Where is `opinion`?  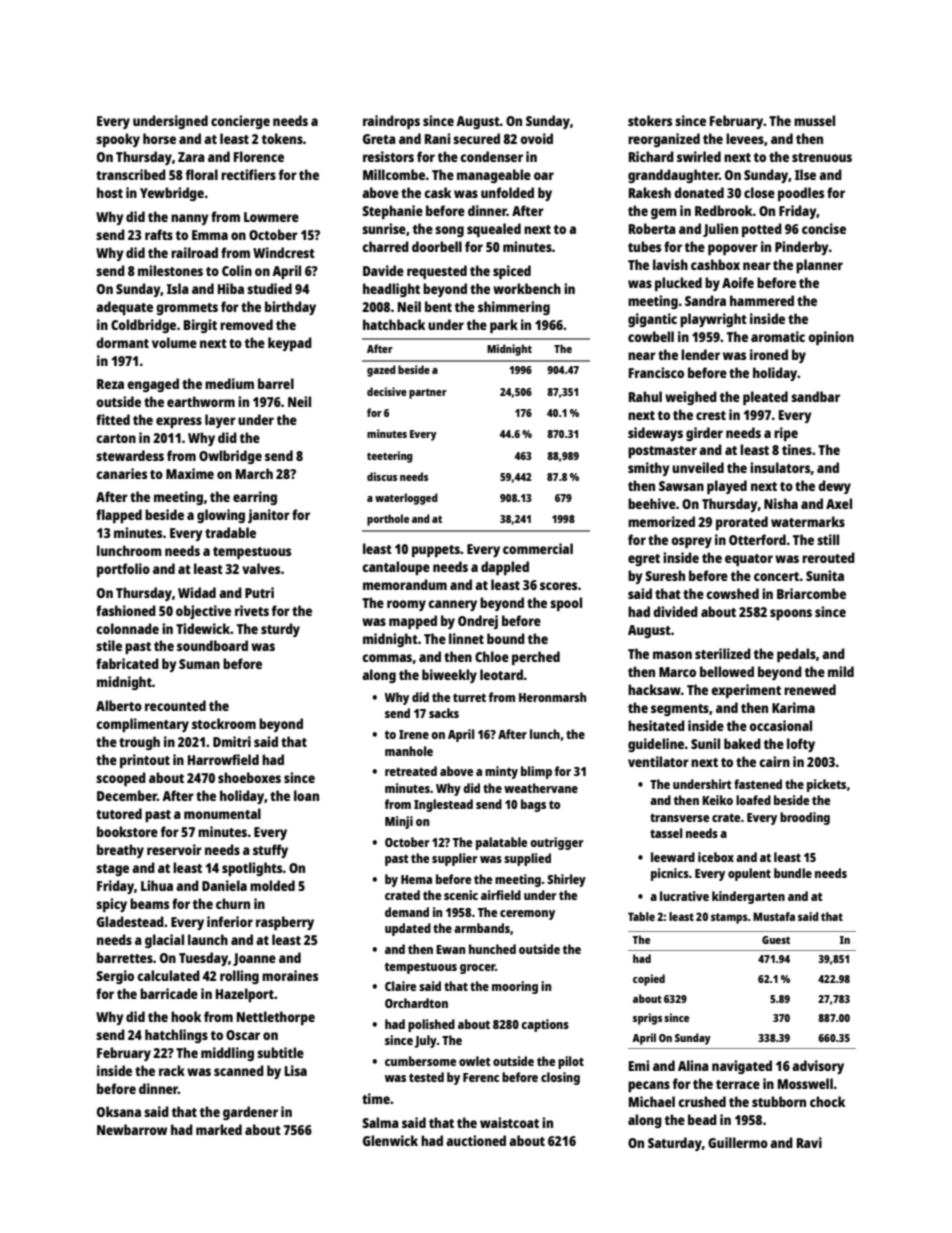
opinion is located at coordinates (831, 338).
